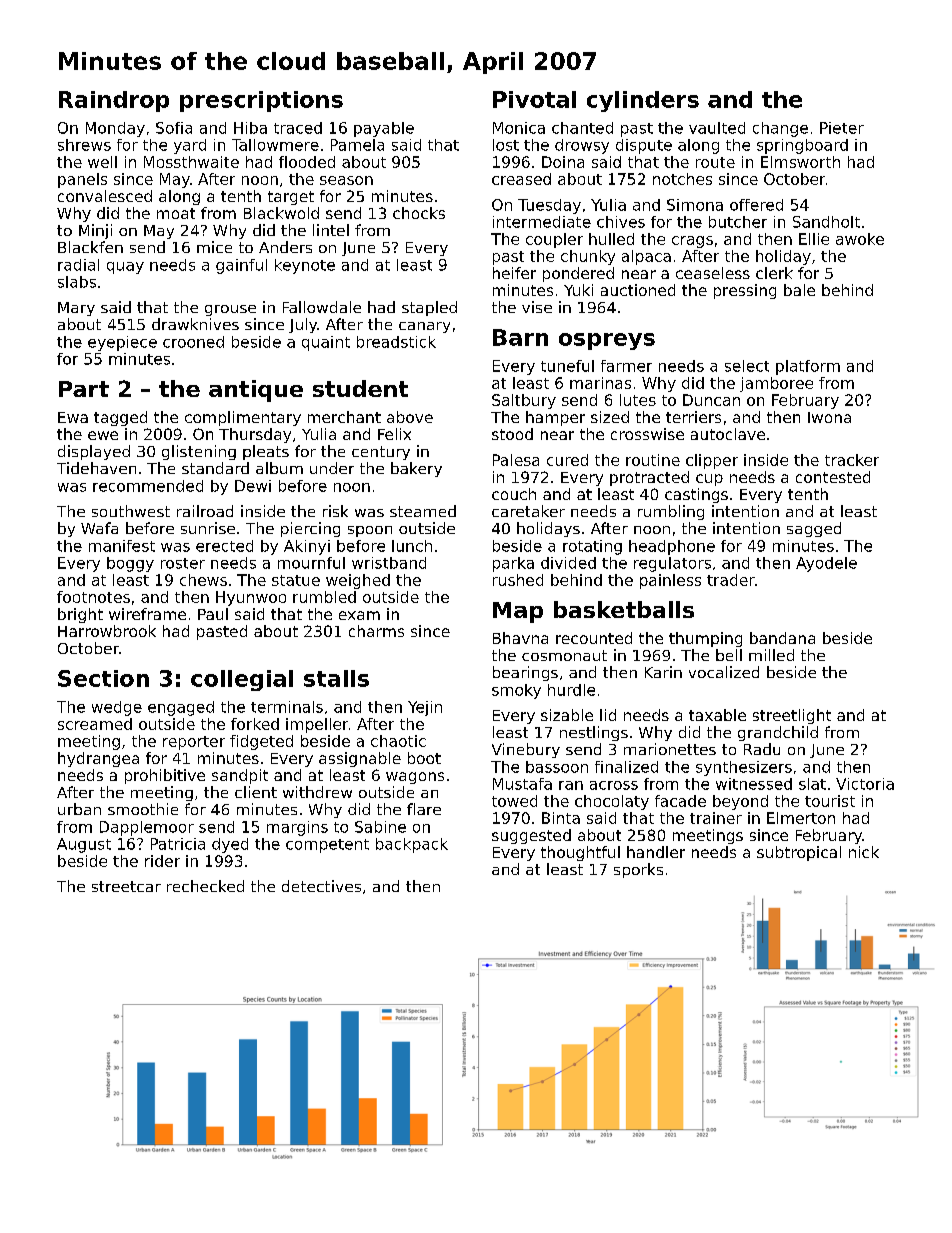 Image resolution: width=952 pixels, height=1233 pixels. I want to click on prescriptions, so click(261, 101).
